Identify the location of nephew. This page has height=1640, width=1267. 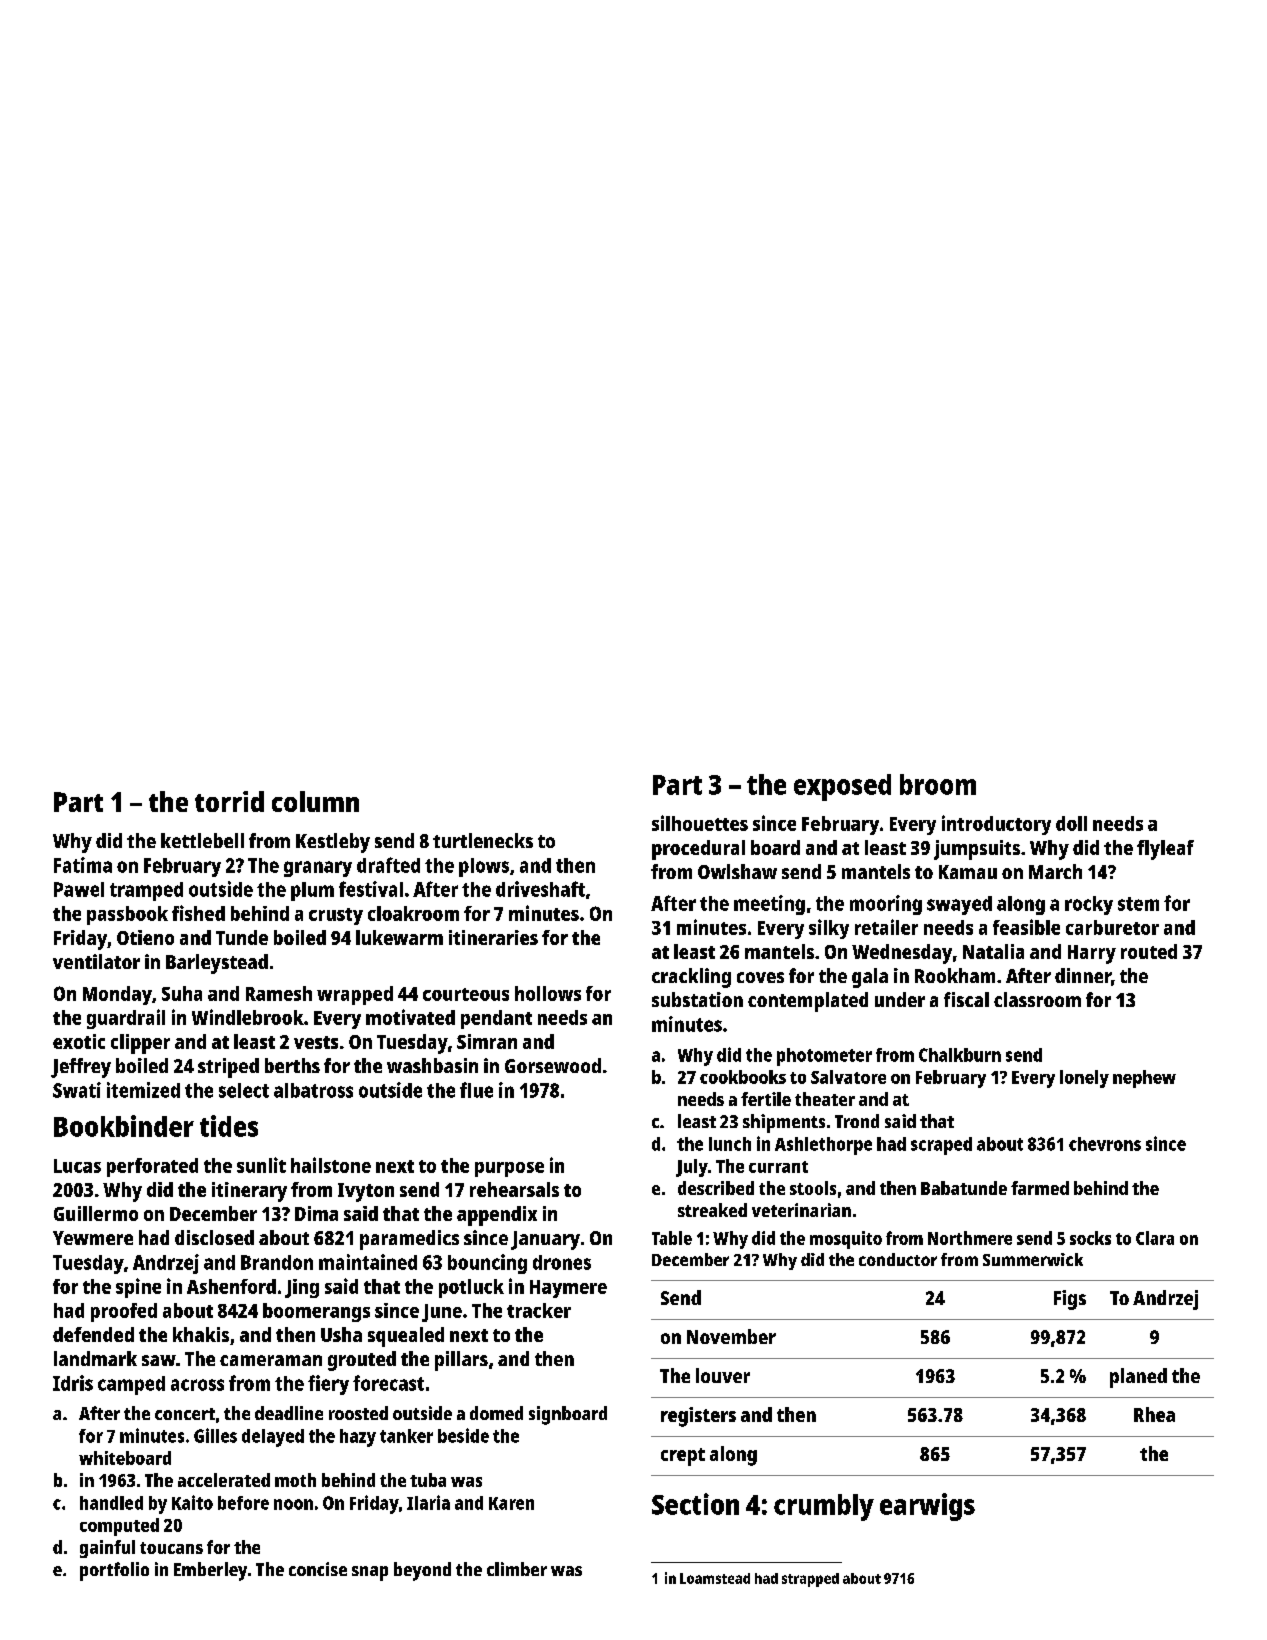
(1144, 1079).
